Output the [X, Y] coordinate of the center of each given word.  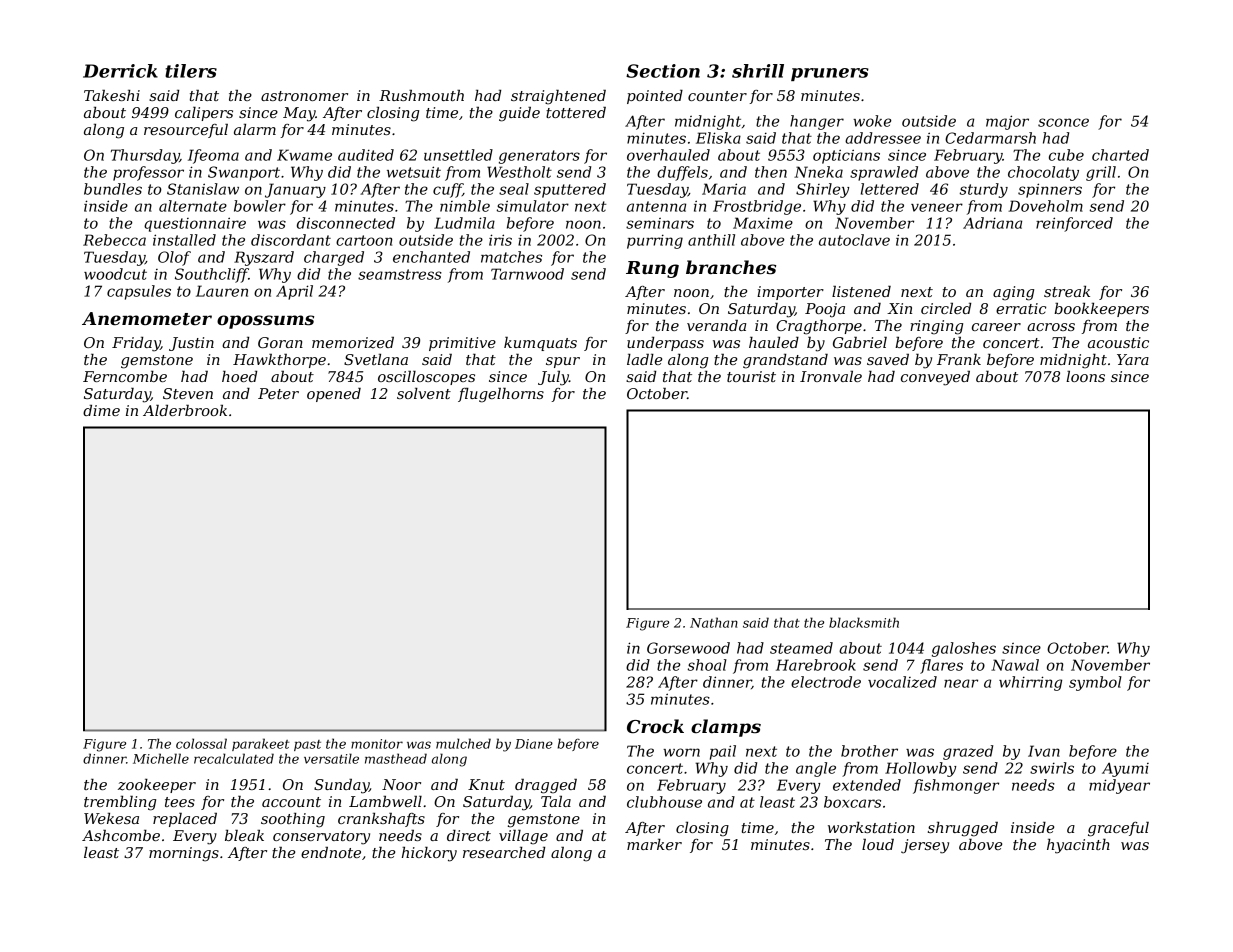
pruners [830, 74]
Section [663, 71]
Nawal [1015, 665]
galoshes [964, 649]
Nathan [714, 622]
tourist [751, 376]
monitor [377, 744]
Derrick [120, 71]
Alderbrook [185, 410]
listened [861, 291]
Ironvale [831, 376]
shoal [707, 665]
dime [101, 410]
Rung [652, 269]
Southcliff [212, 275]
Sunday [341, 786]
